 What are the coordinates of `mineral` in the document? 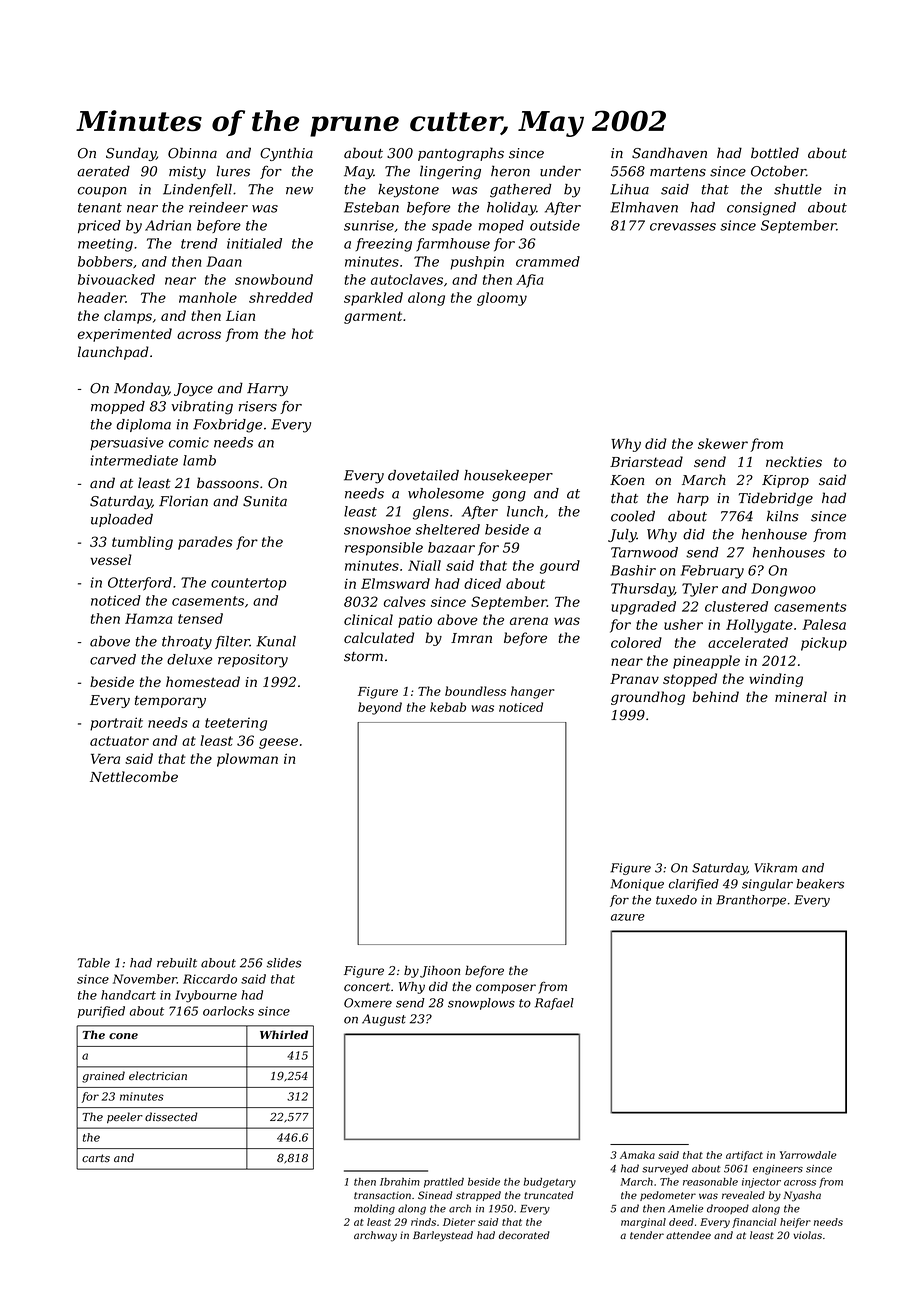 It's located at (801, 696).
